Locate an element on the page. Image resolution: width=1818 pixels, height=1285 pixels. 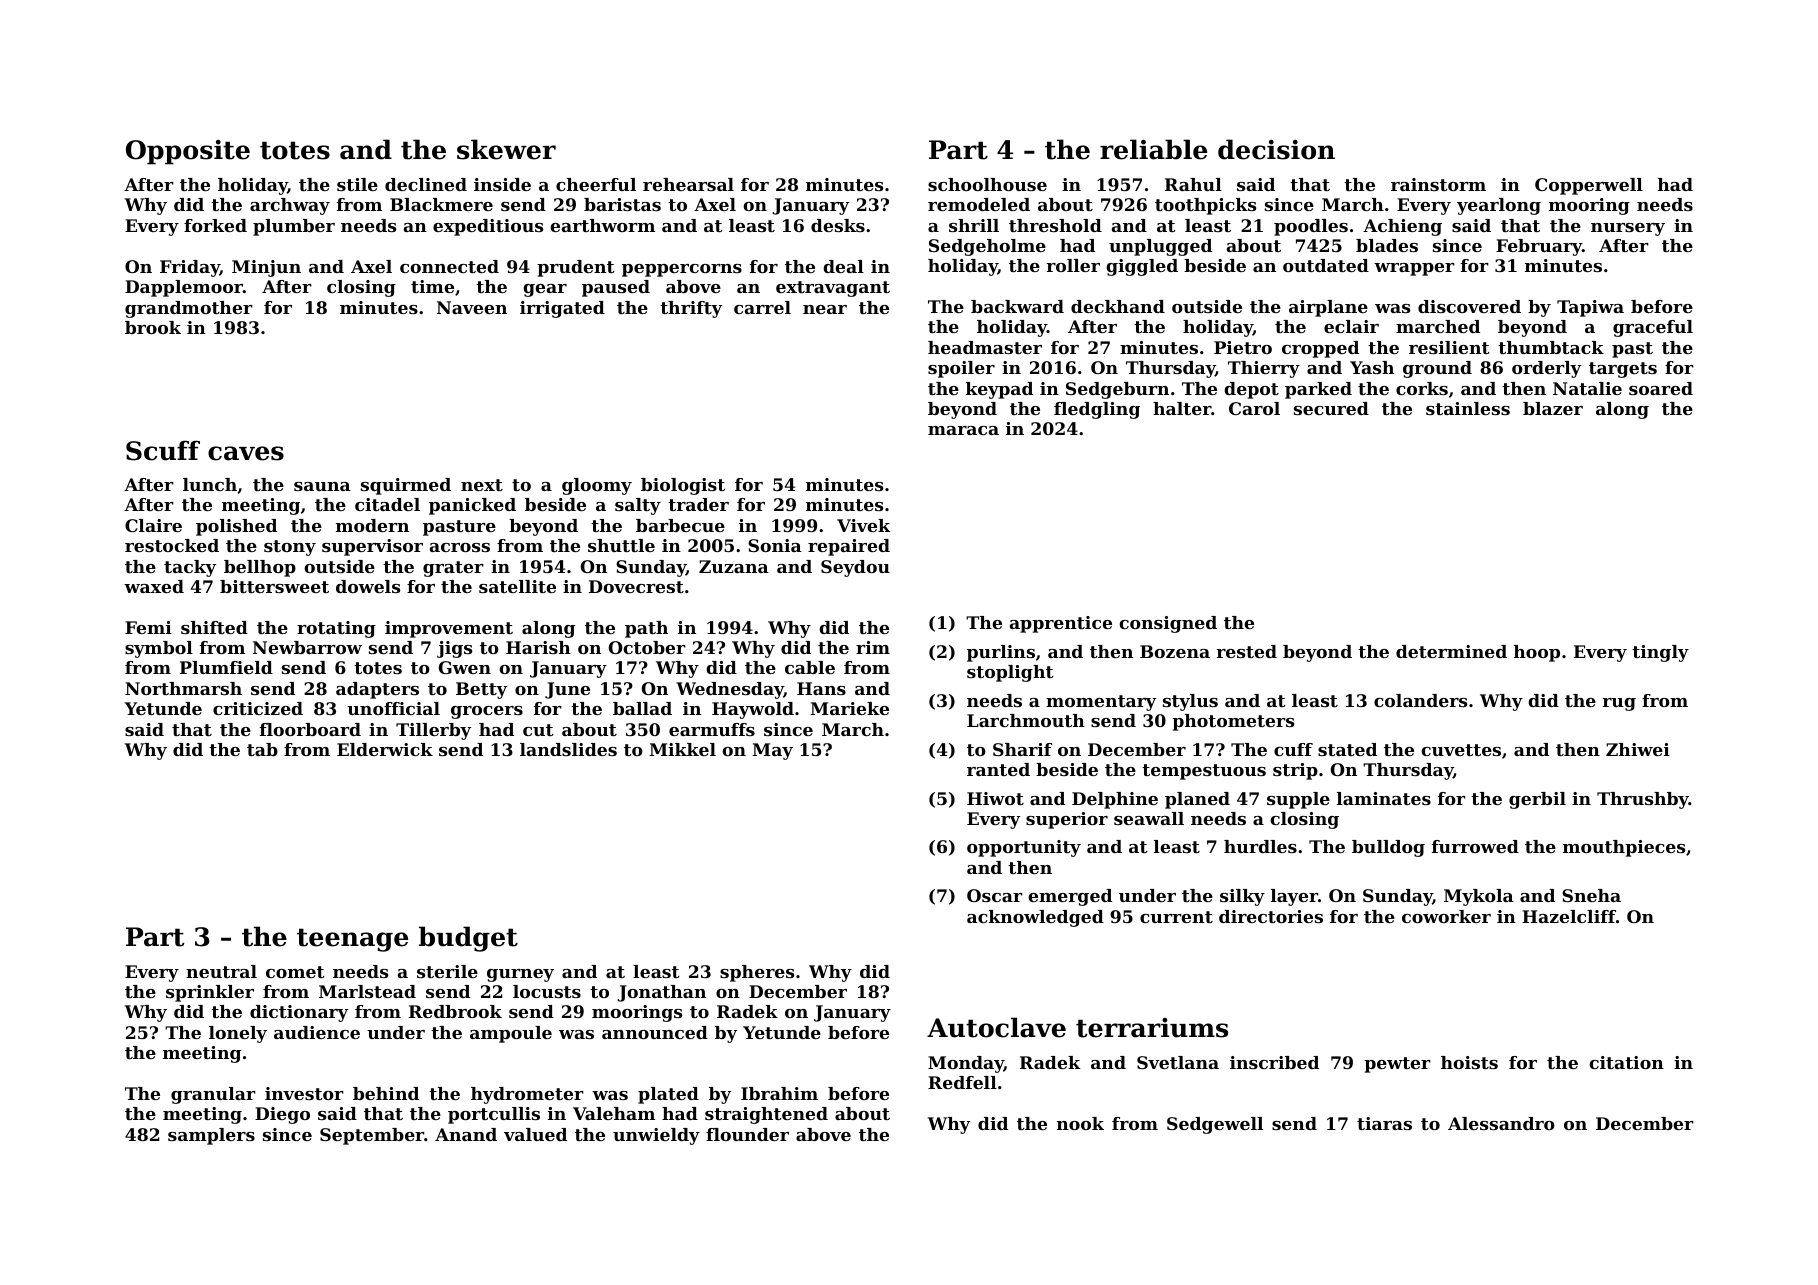
nursery is located at coordinates (1628, 229).
